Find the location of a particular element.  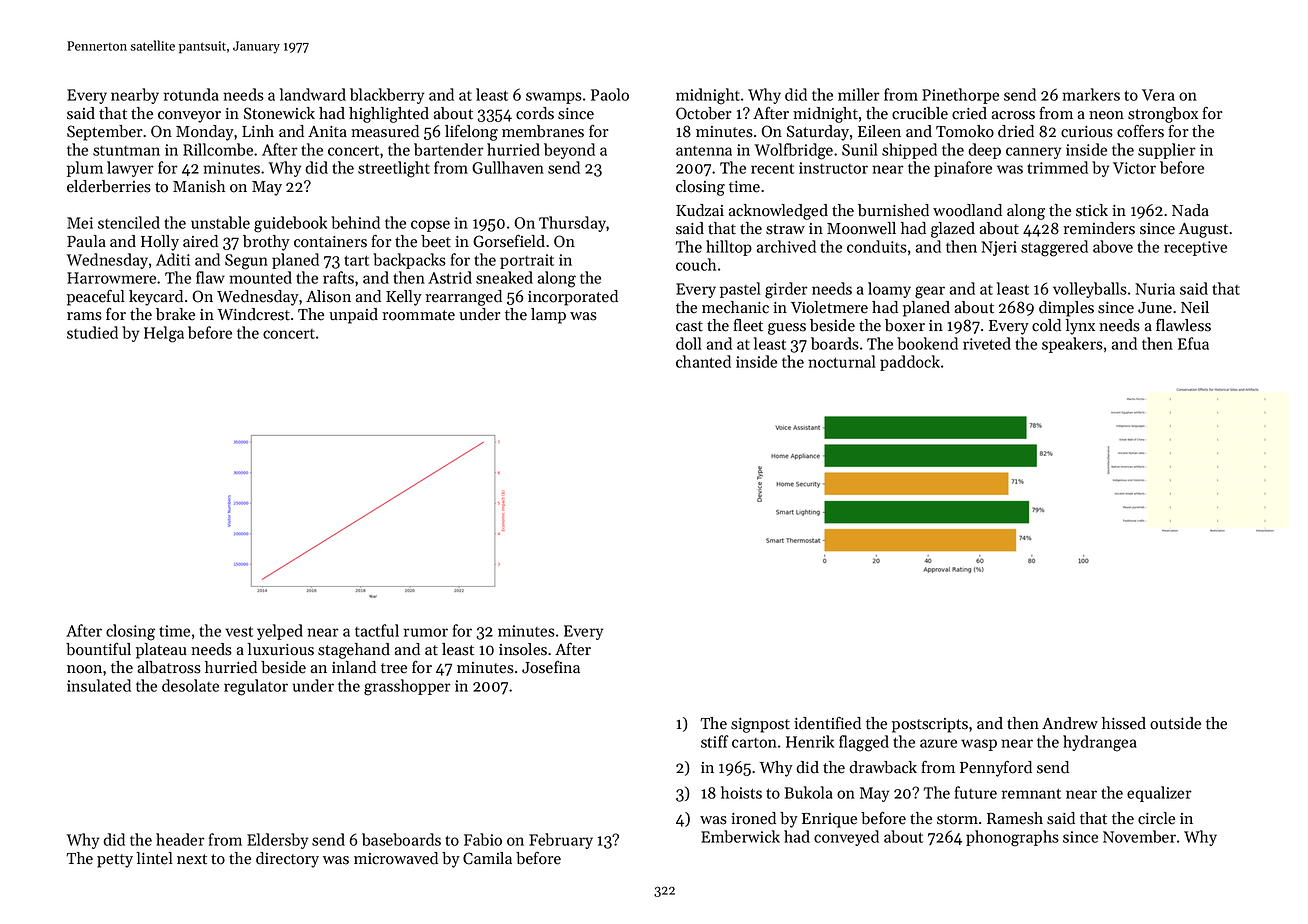

Paolo is located at coordinates (610, 94).
